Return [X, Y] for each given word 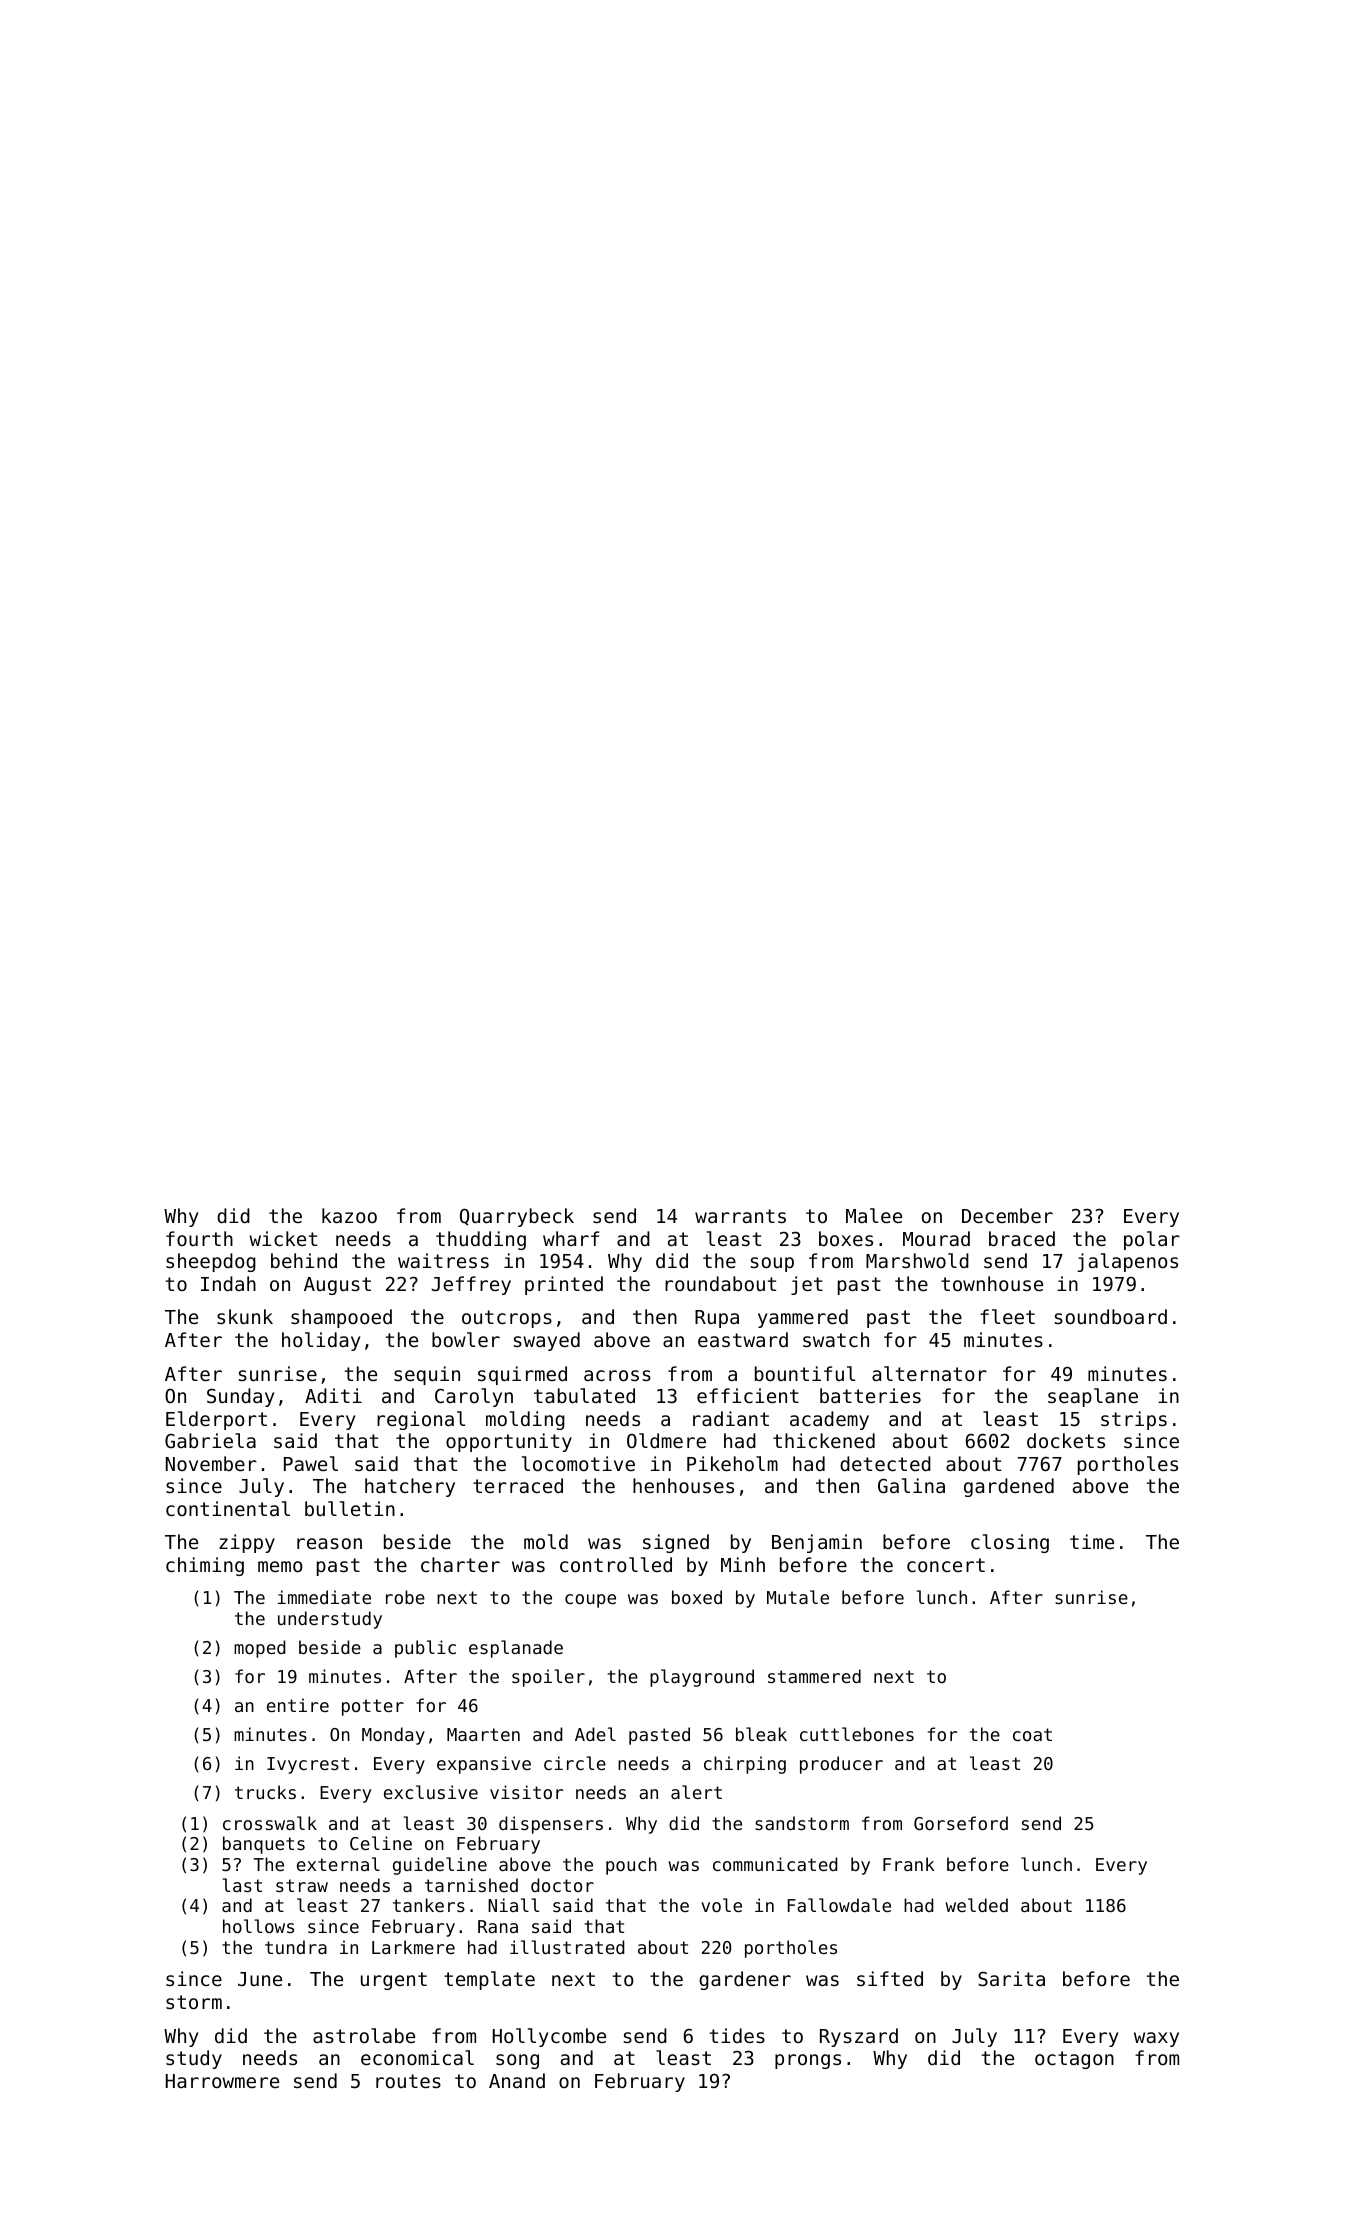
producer [841, 1765]
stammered [814, 1676]
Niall [513, 1905]
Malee [874, 1215]
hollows [258, 1926]
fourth [199, 1238]
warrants [740, 1216]
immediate [324, 1597]
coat [1032, 1734]
